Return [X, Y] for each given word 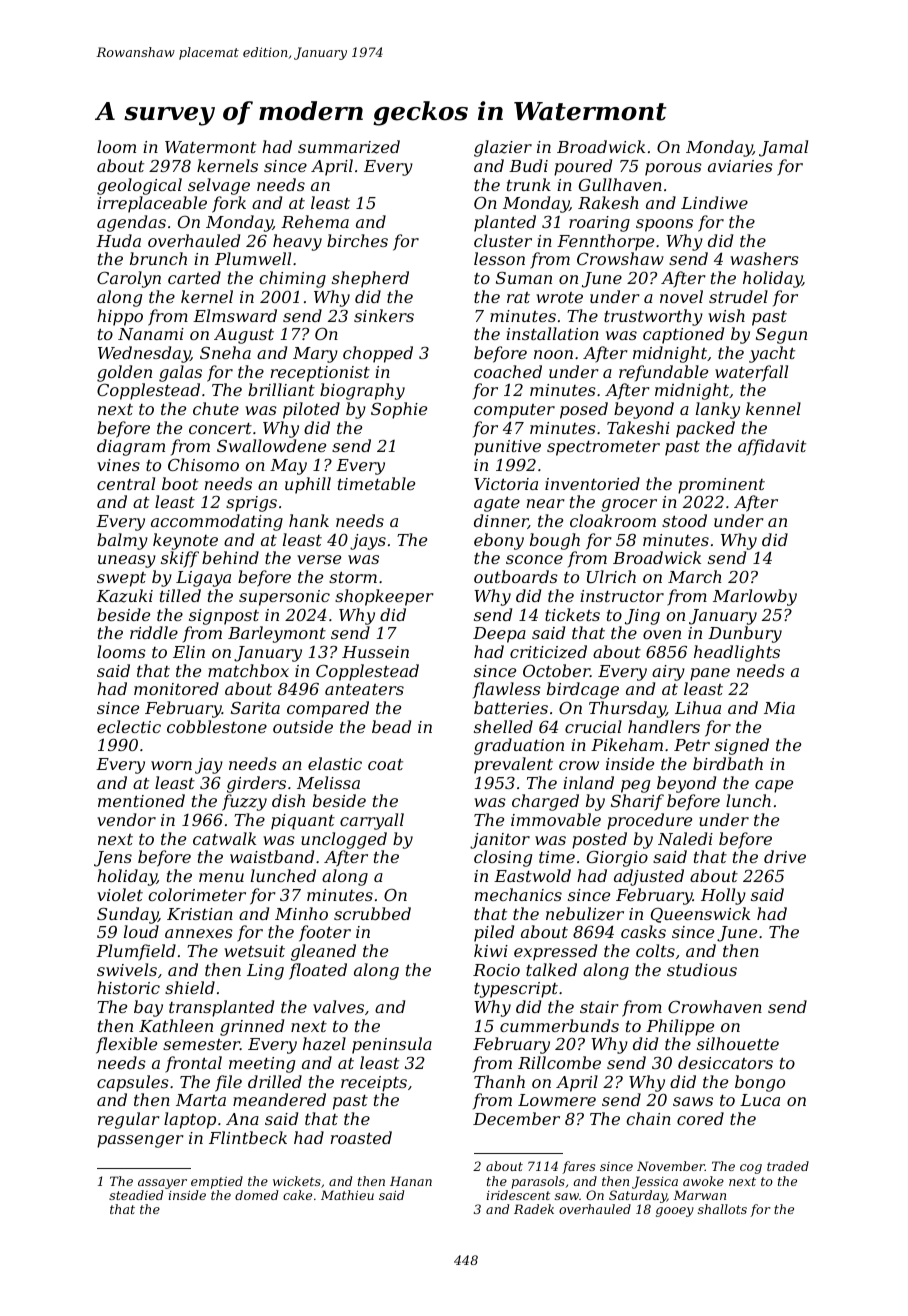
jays [368, 542]
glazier [503, 148]
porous [673, 169]
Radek [534, 1209]
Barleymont [277, 634]
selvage [219, 186]
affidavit [772, 447]
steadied [136, 1195]
